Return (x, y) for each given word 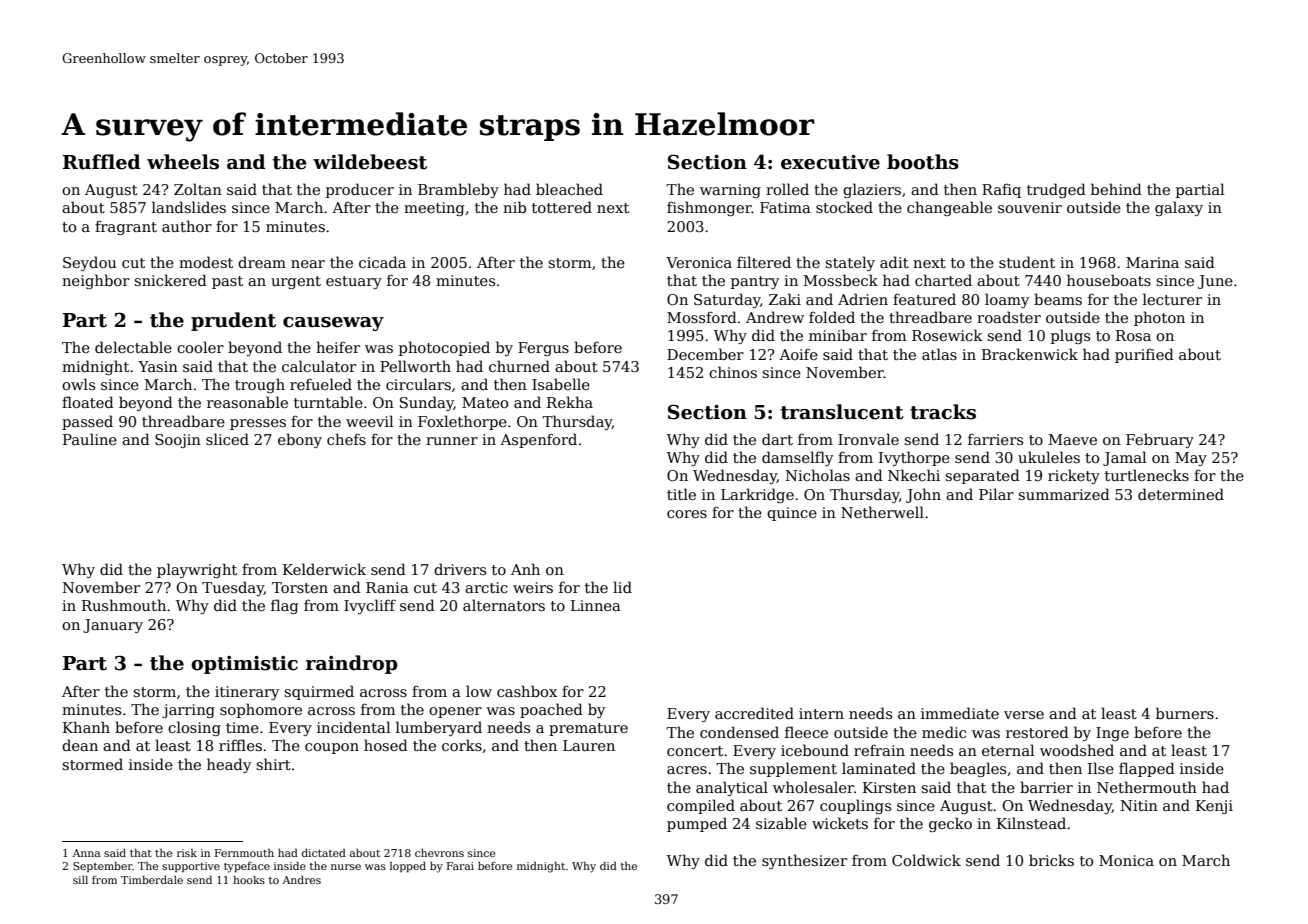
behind (1116, 189)
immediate (960, 713)
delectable (133, 347)
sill (80, 879)
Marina (1152, 262)
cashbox (527, 691)
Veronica (699, 262)
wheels (183, 162)
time (242, 727)
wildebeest (370, 162)
